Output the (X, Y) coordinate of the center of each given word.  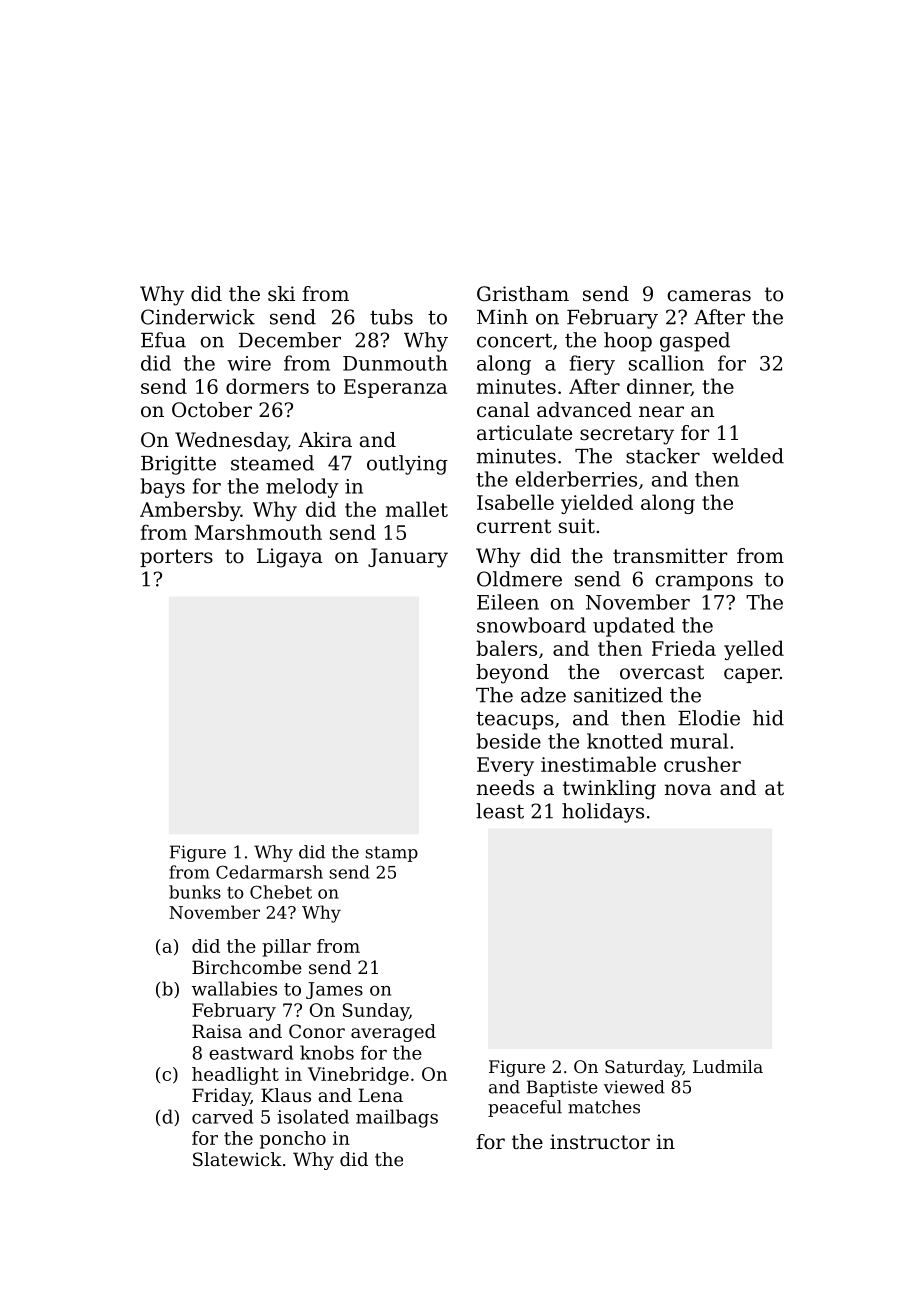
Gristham (523, 294)
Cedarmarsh (269, 872)
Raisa (217, 1031)
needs (505, 788)
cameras (709, 296)
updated (634, 627)
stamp (391, 854)
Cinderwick (198, 317)
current (514, 526)
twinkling (609, 790)
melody (302, 488)
